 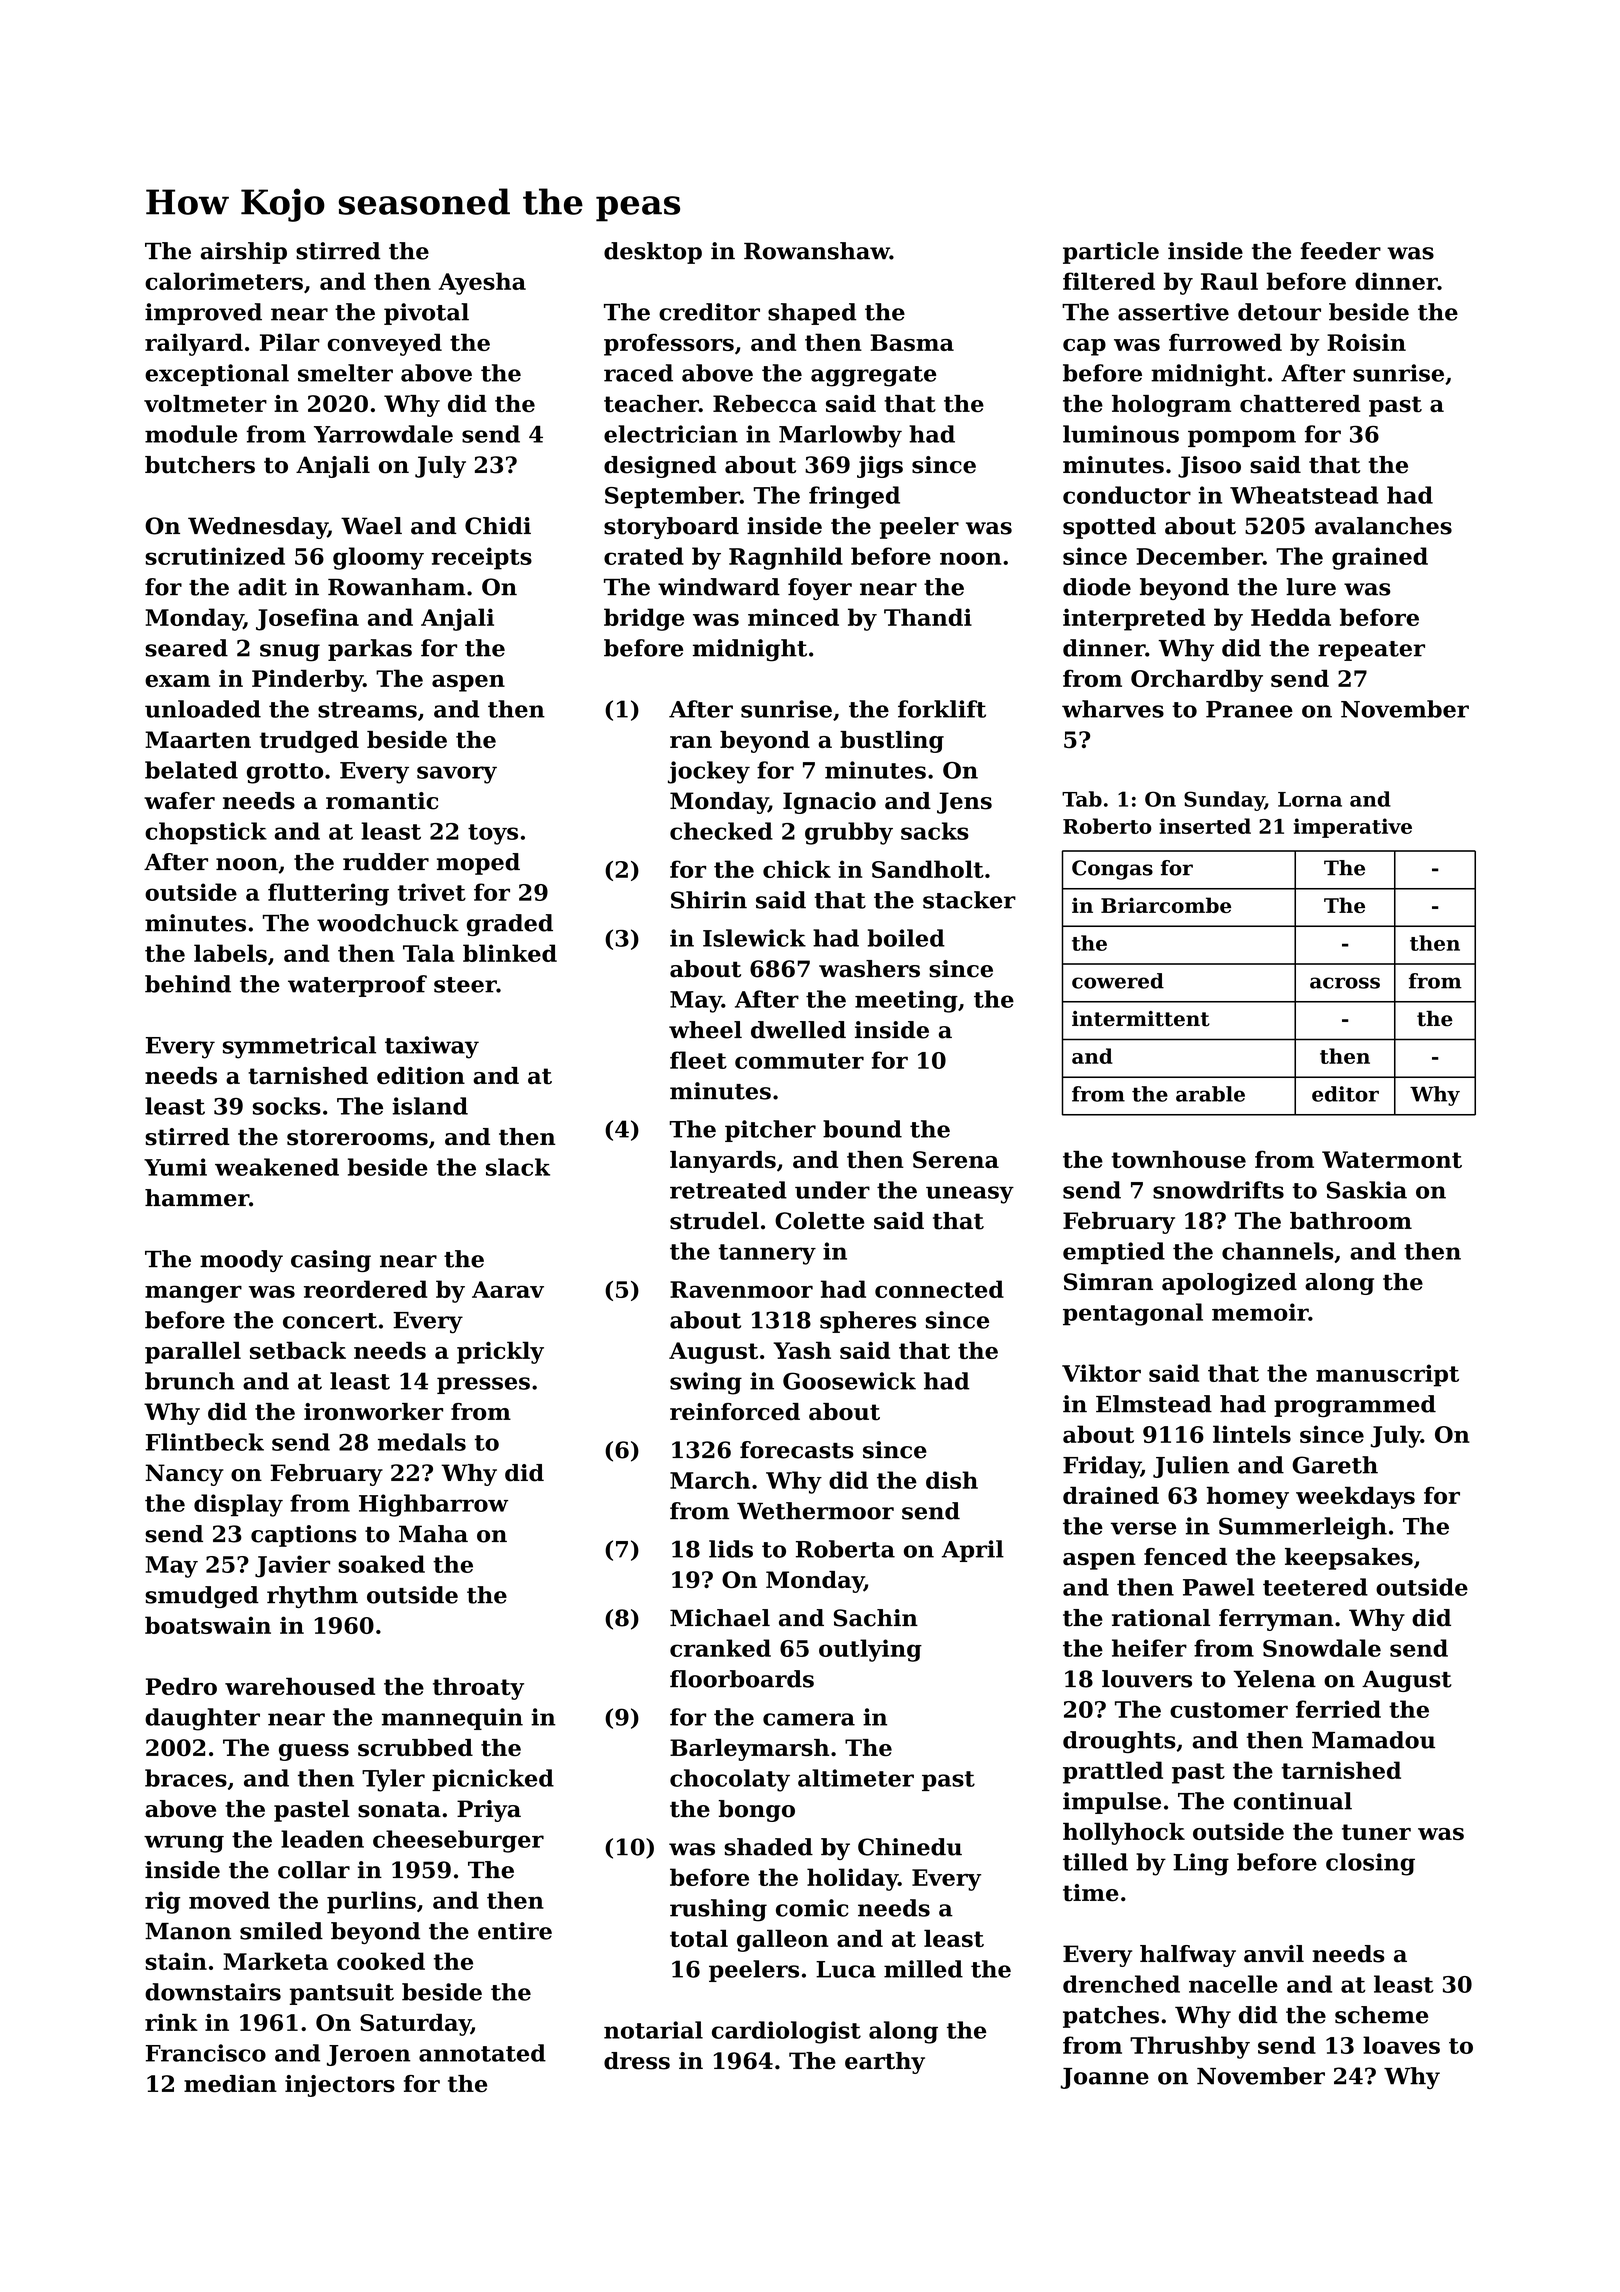 I want to click on anvil, so click(x=1274, y=1954).
